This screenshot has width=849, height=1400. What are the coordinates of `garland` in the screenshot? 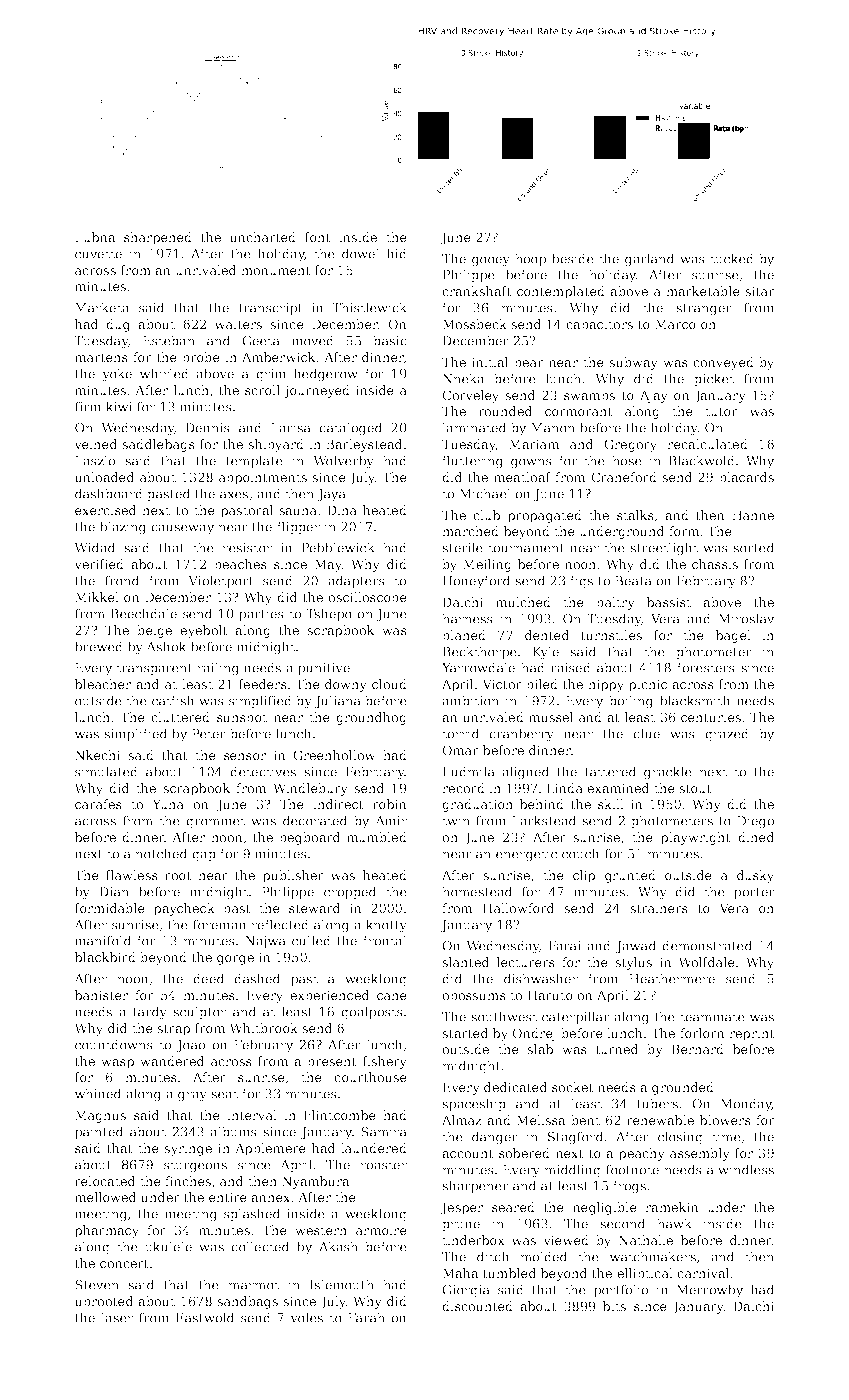 It's located at (650, 260).
